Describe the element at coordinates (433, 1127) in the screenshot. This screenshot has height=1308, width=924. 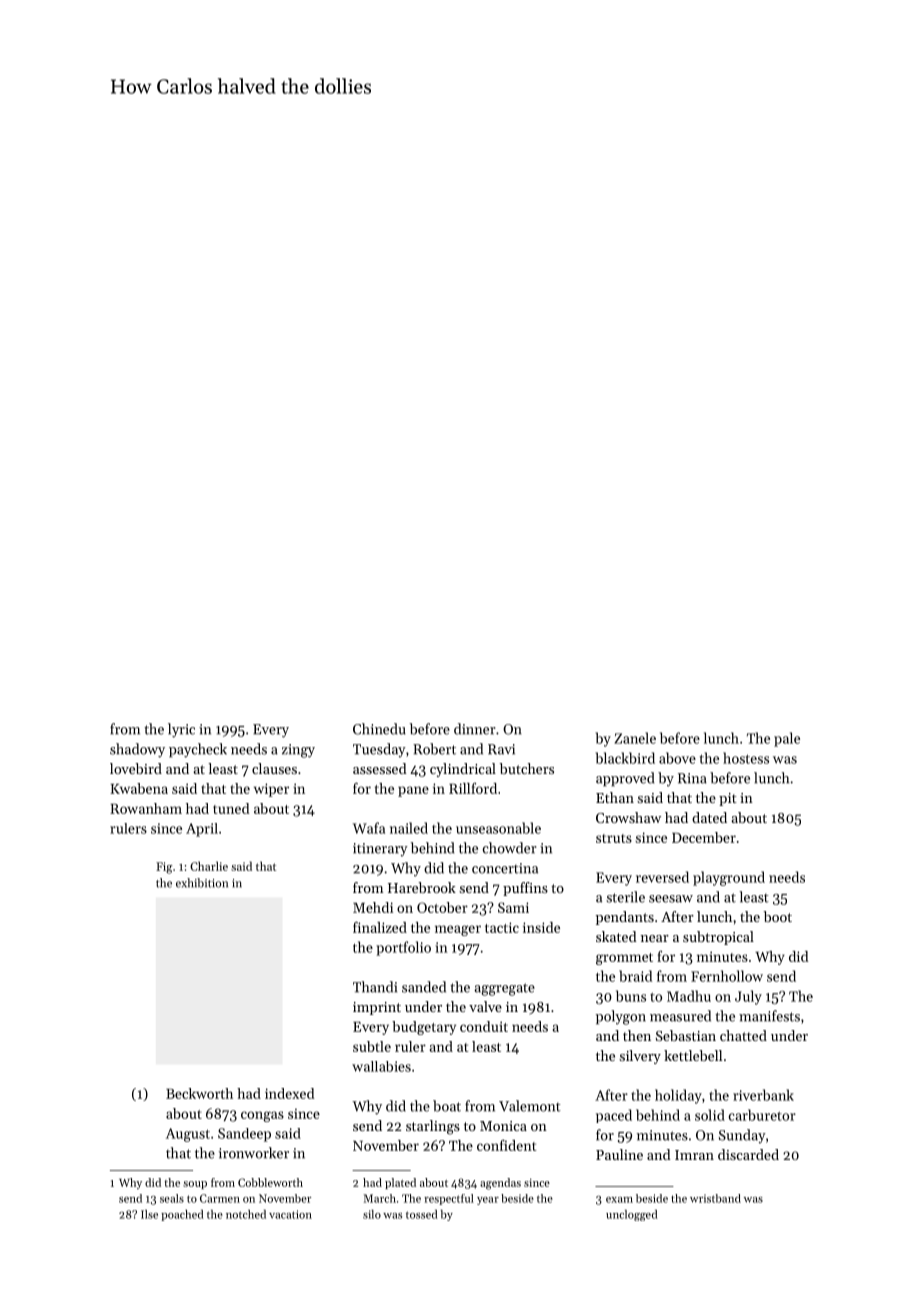
I see `starlings` at that location.
